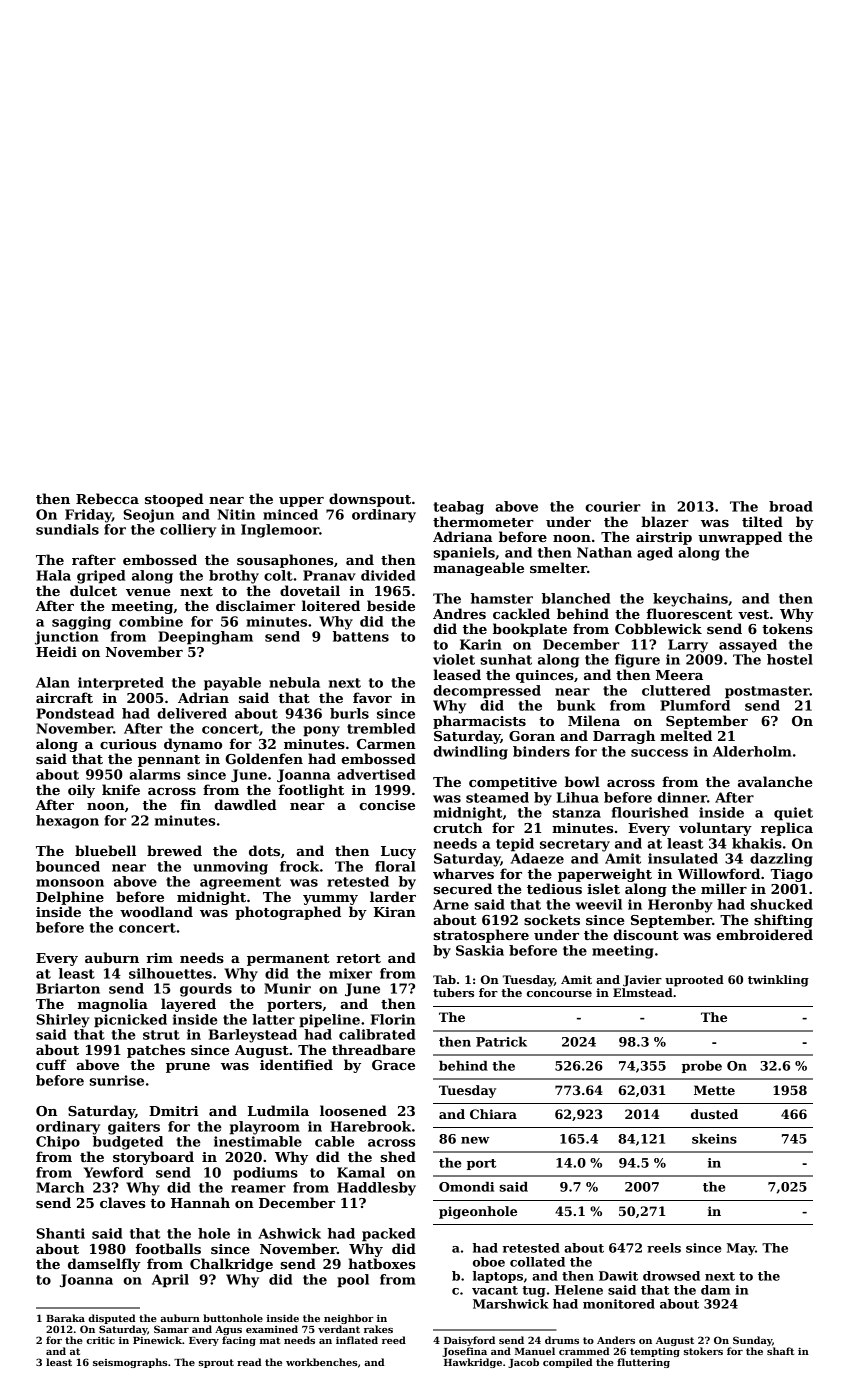  I want to click on footballs, so click(168, 1248).
